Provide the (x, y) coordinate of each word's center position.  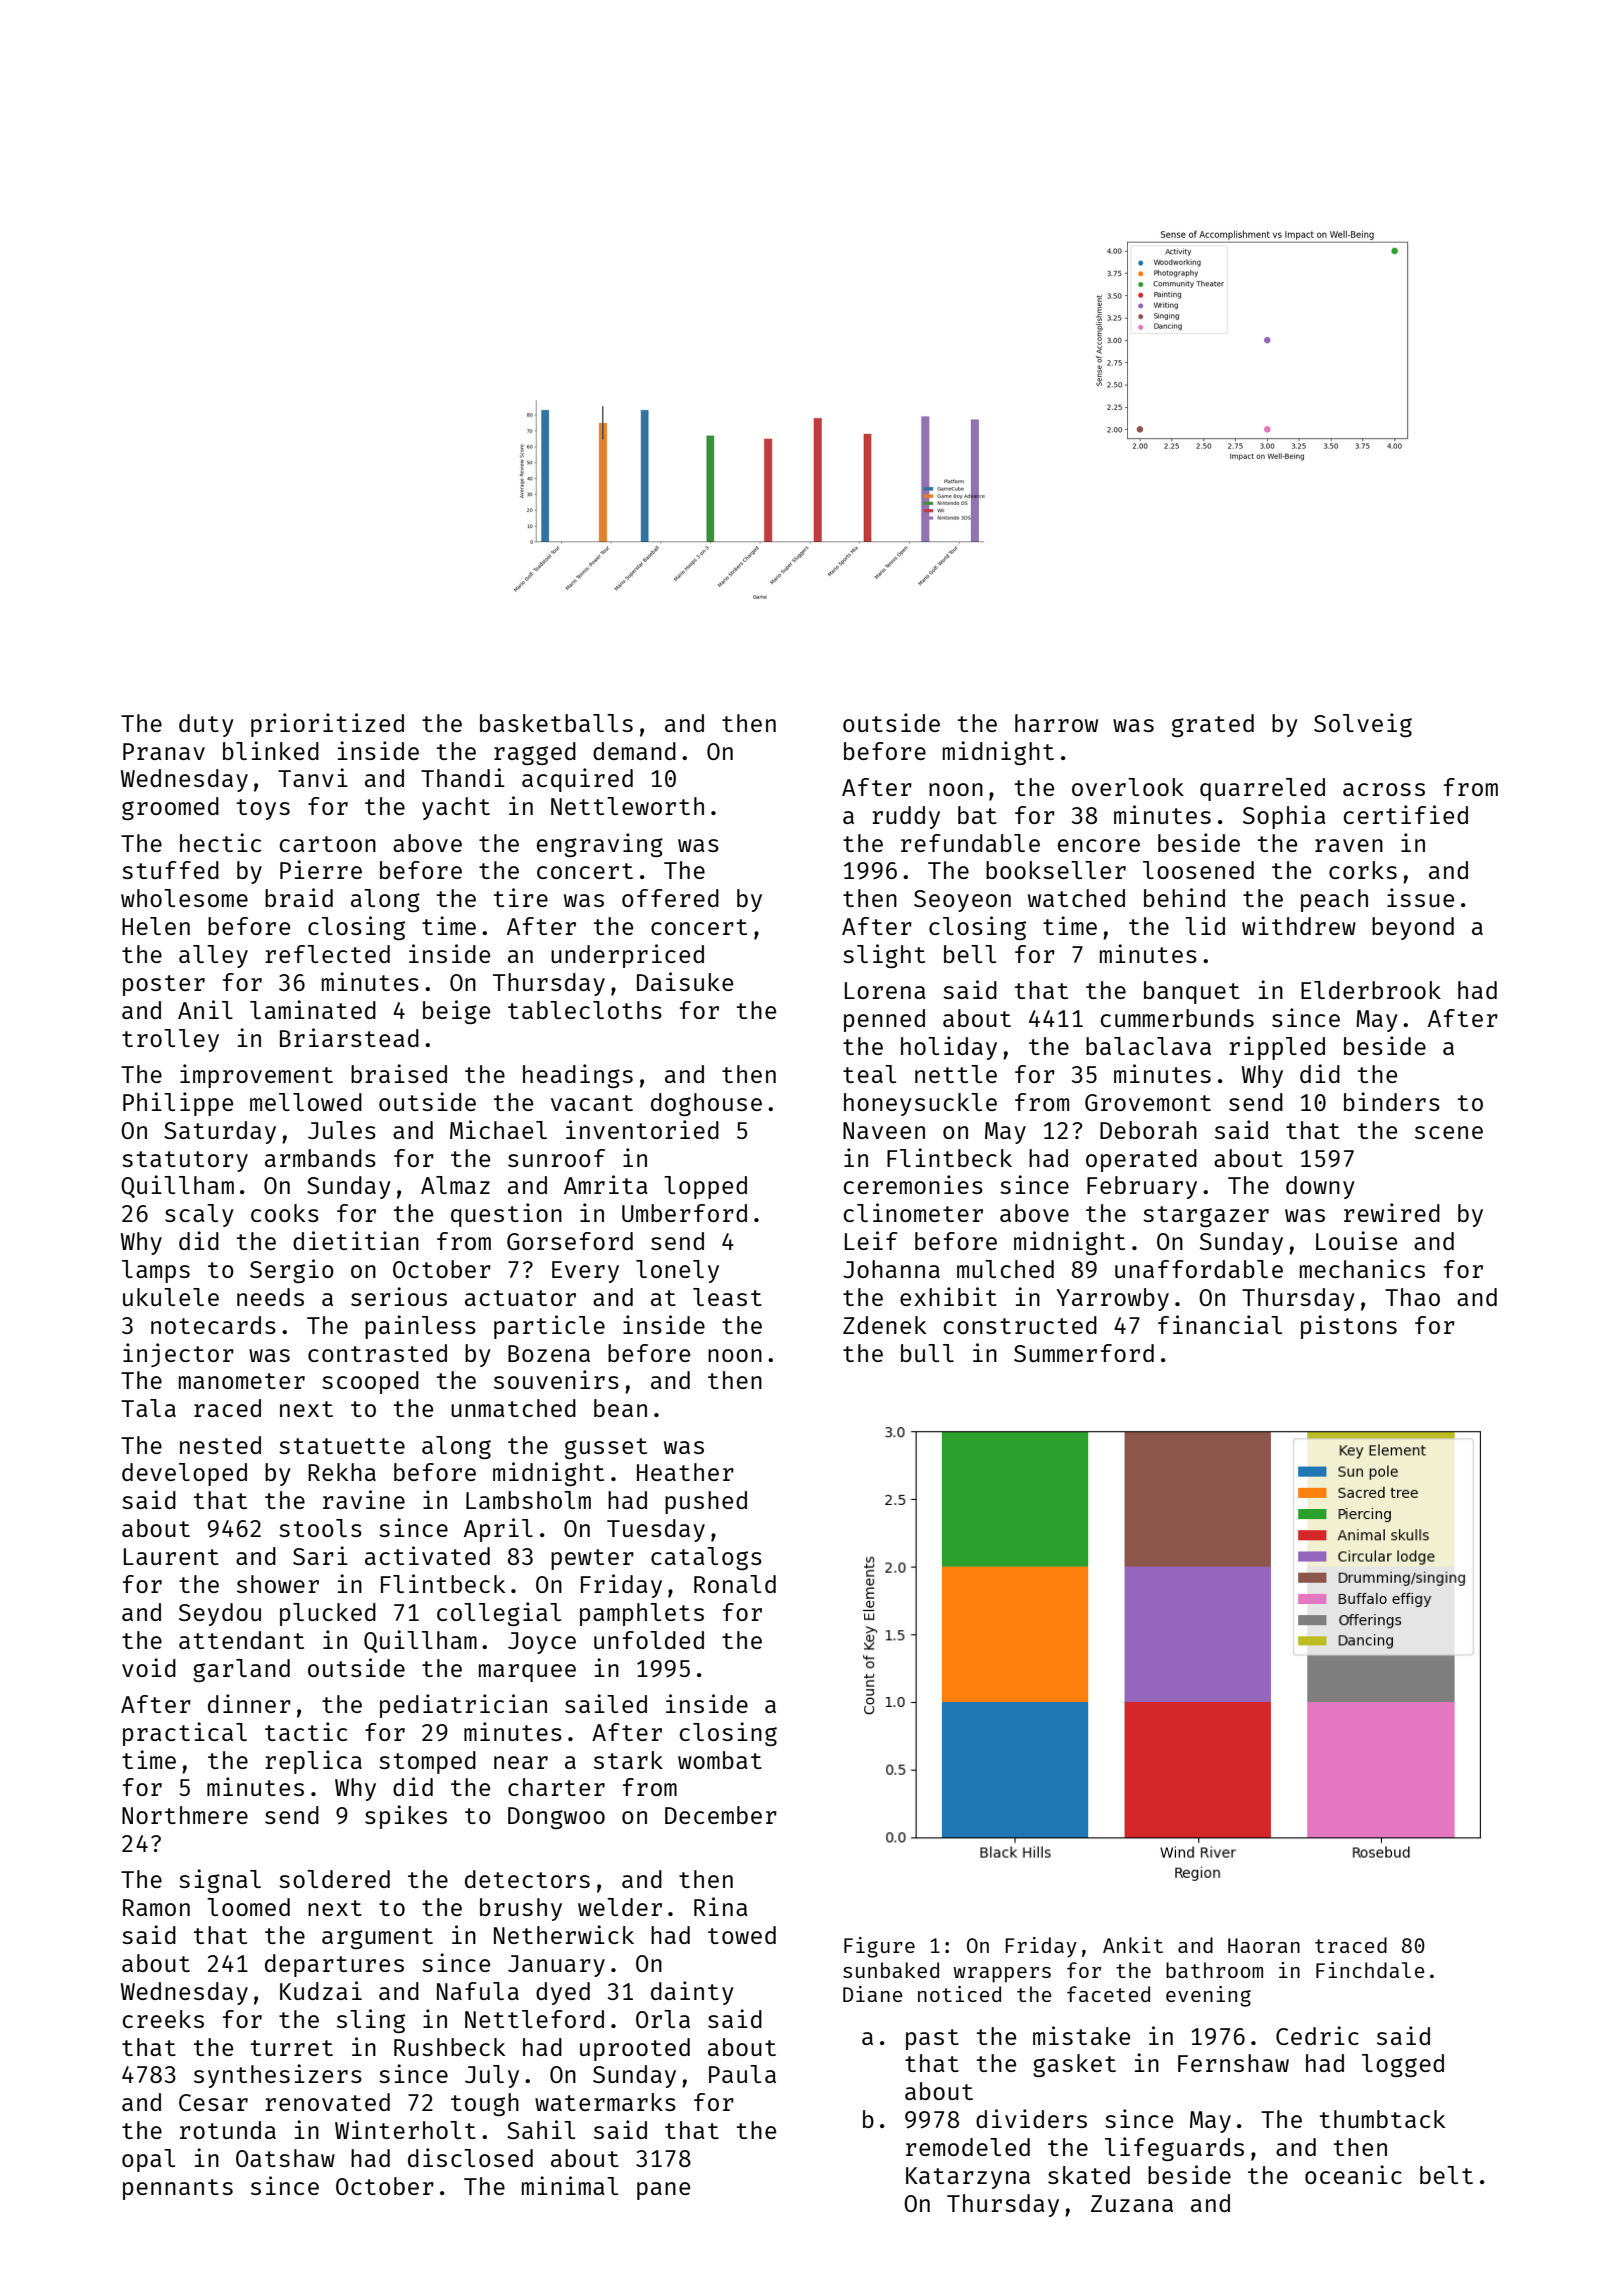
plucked (328, 1614)
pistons (1349, 1327)
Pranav (164, 751)
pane (663, 2191)
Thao (1412, 1297)
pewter (592, 1559)
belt (1446, 2175)
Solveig (1363, 725)
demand (634, 751)
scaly (199, 1215)
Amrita (605, 1184)
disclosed (470, 2157)
